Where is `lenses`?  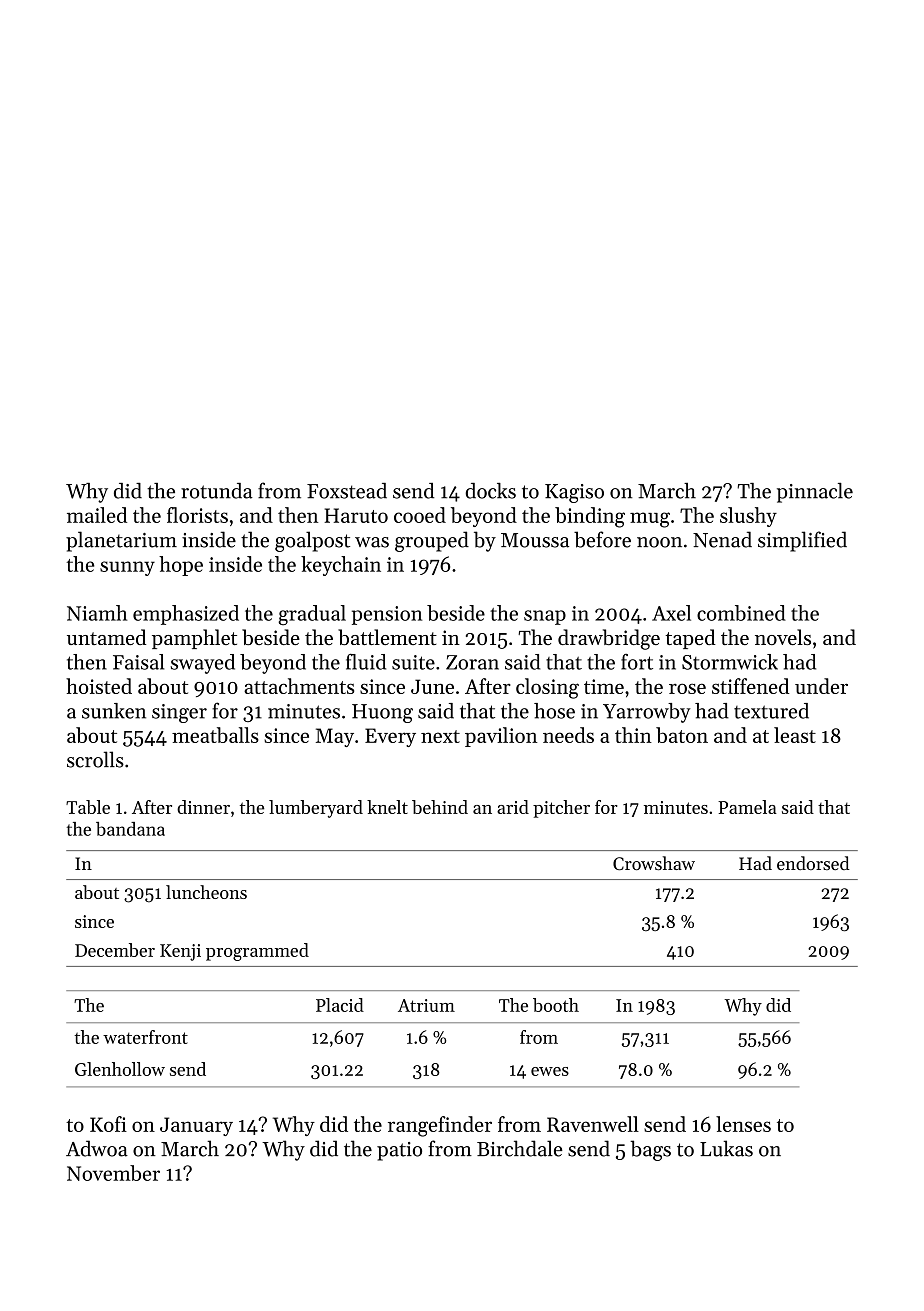 lenses is located at coordinates (743, 1124).
